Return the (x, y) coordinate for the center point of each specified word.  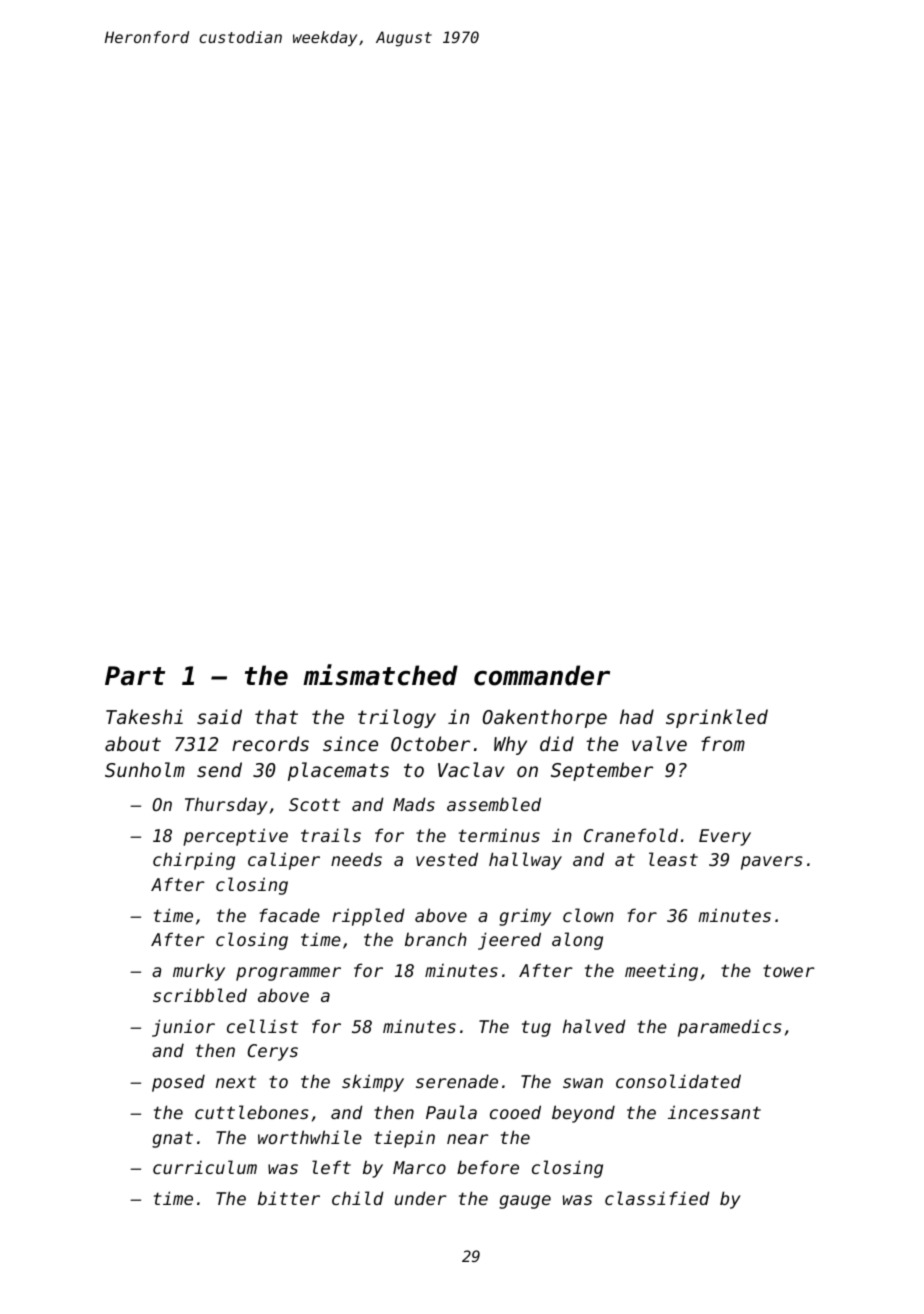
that (276, 716)
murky (199, 972)
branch (436, 939)
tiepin (404, 1139)
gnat (172, 1139)
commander (542, 675)
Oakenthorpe (545, 718)
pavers (772, 863)
